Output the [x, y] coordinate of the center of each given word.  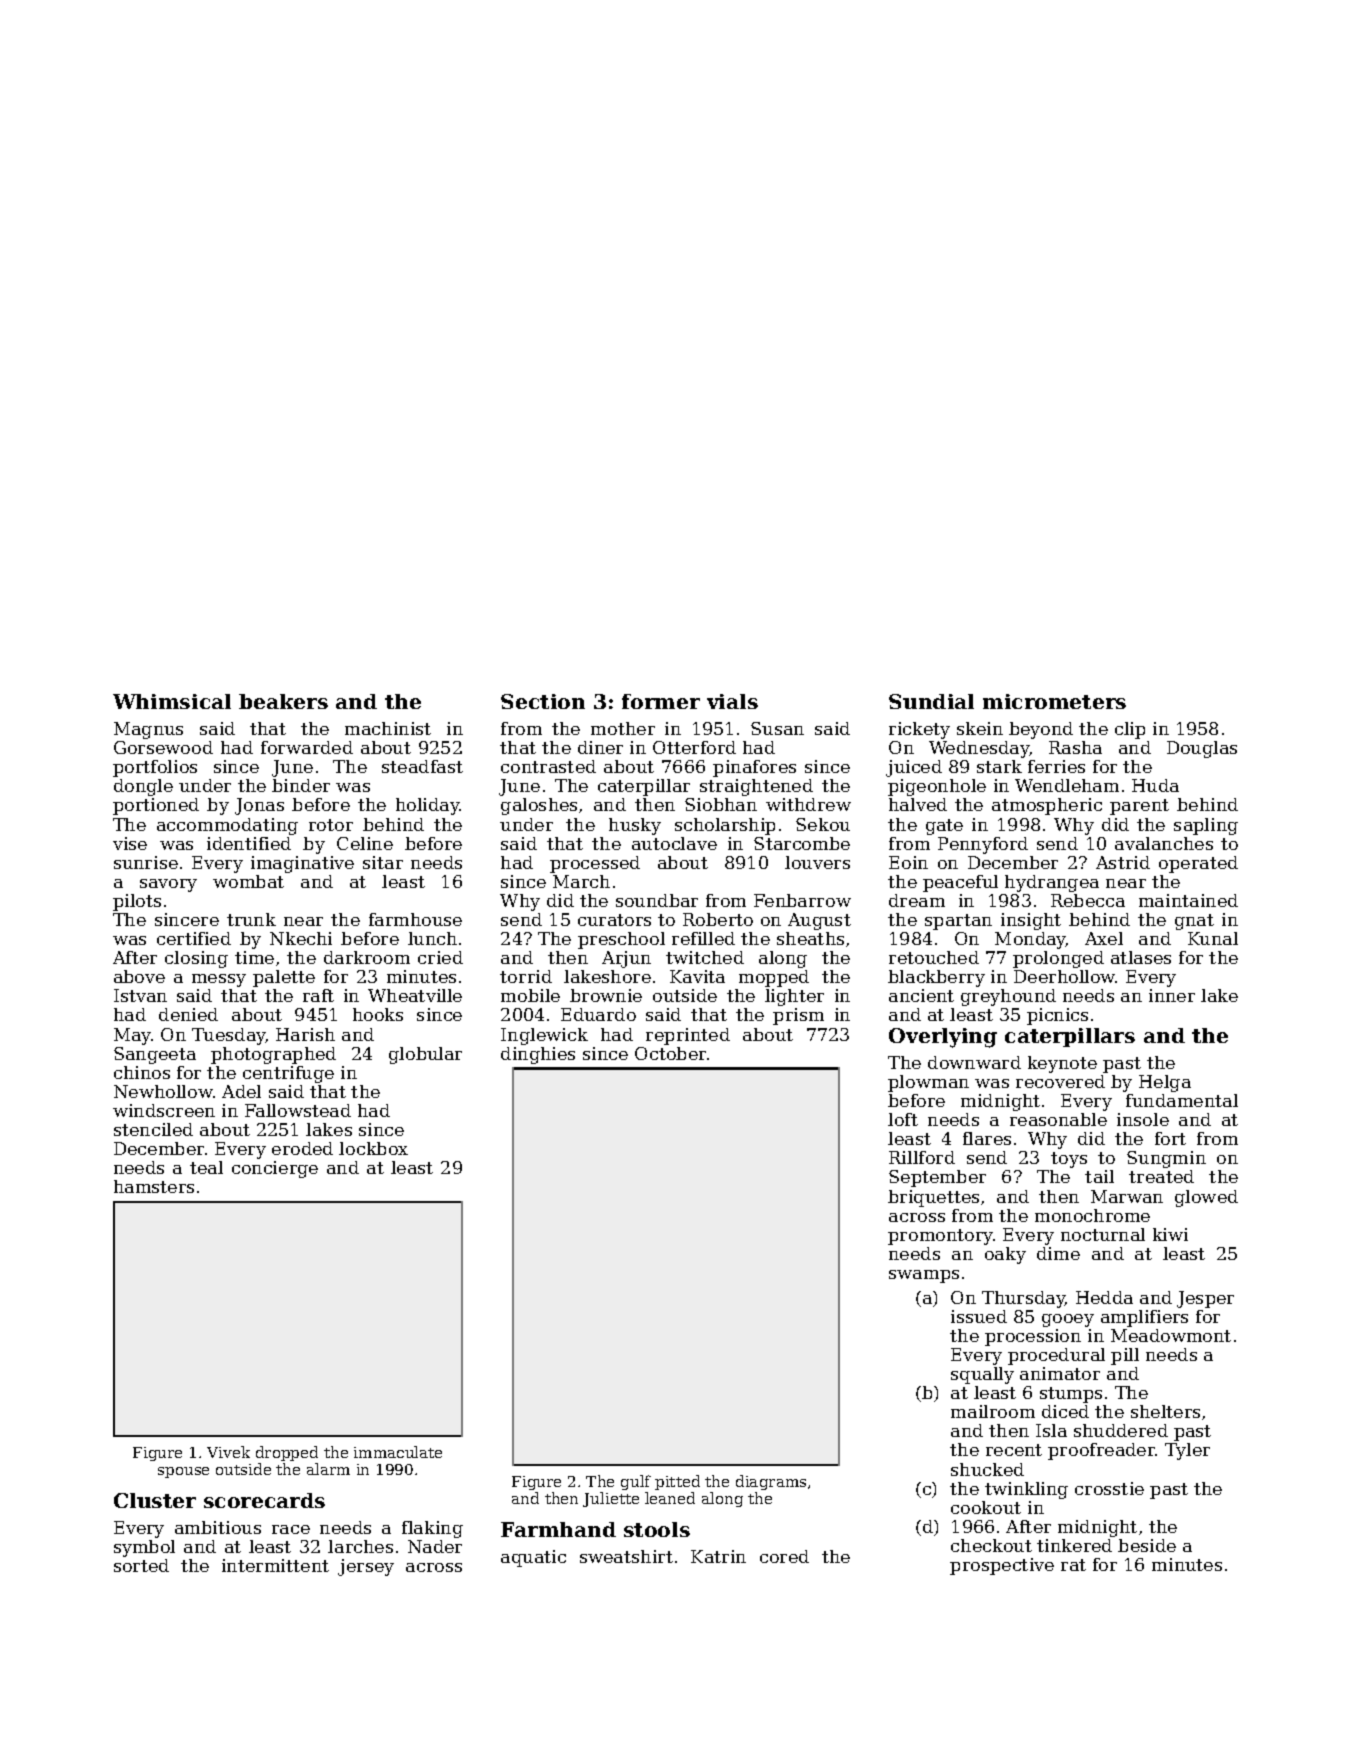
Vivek [228, 1452]
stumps [1071, 1395]
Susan [777, 728]
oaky [1005, 1255]
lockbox [373, 1148]
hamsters [154, 1186]
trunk [251, 919]
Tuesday [229, 1036]
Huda [1155, 785]
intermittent [275, 1565]
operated [1198, 864]
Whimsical [172, 701]
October [670, 1053]
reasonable [1058, 1119]
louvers [817, 862]
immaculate [398, 1452]
